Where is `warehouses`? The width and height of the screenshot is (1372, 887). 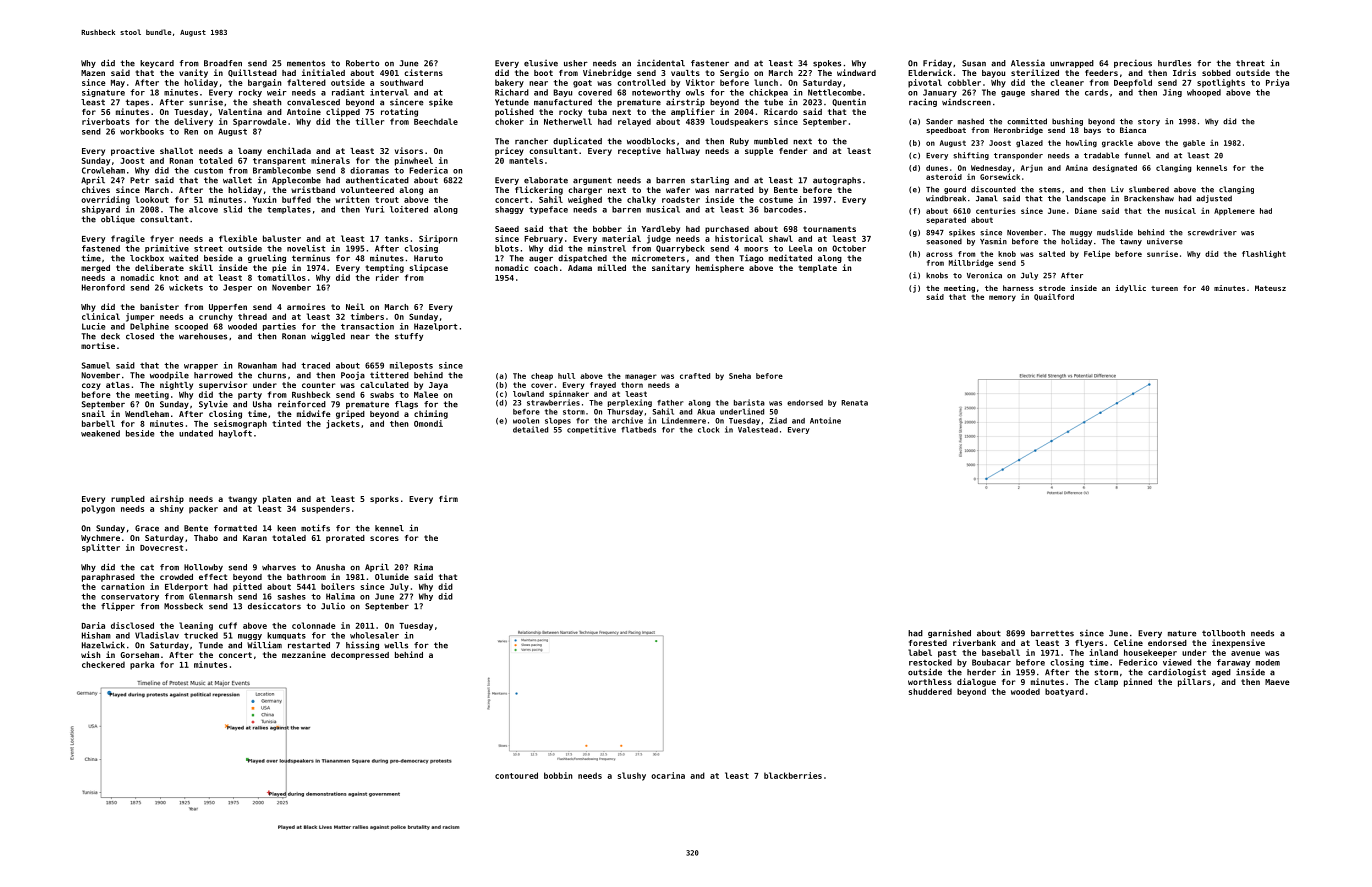
warehouses is located at coordinates (203, 336).
